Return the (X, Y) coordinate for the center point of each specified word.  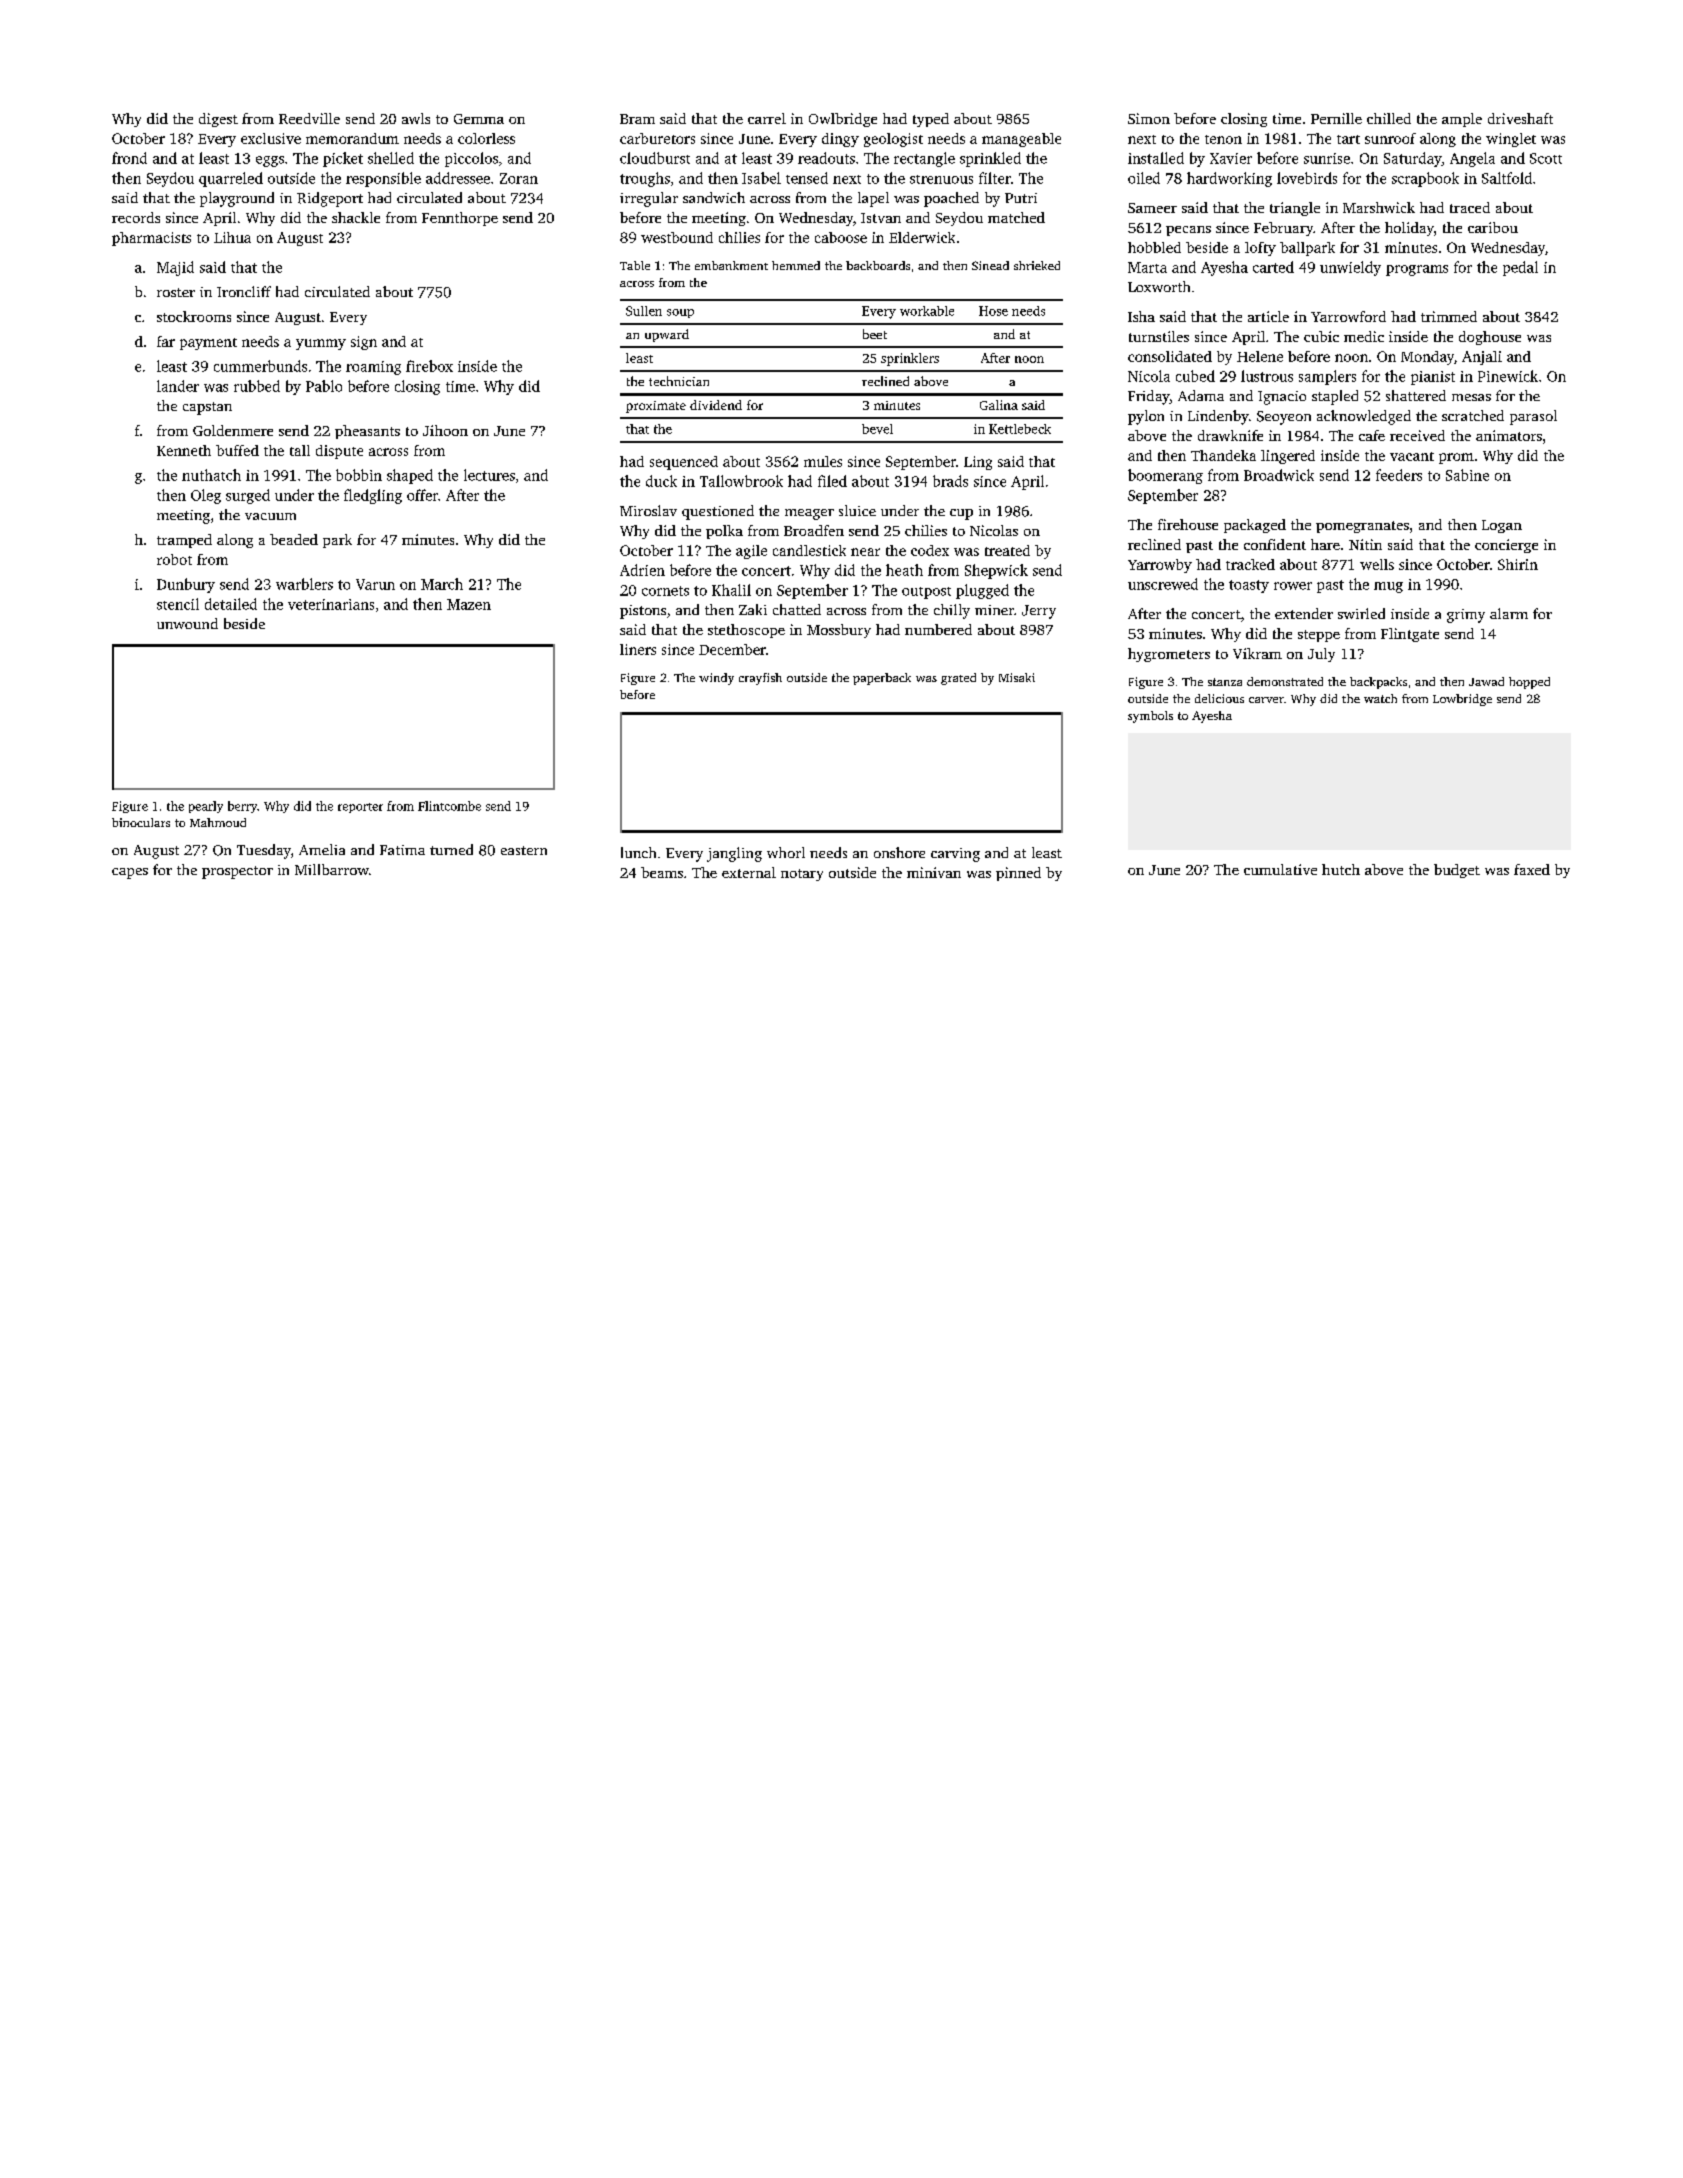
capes (130, 873)
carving (955, 855)
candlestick (809, 550)
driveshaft (1520, 118)
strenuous (941, 179)
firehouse (1188, 524)
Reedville (309, 118)
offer (422, 495)
